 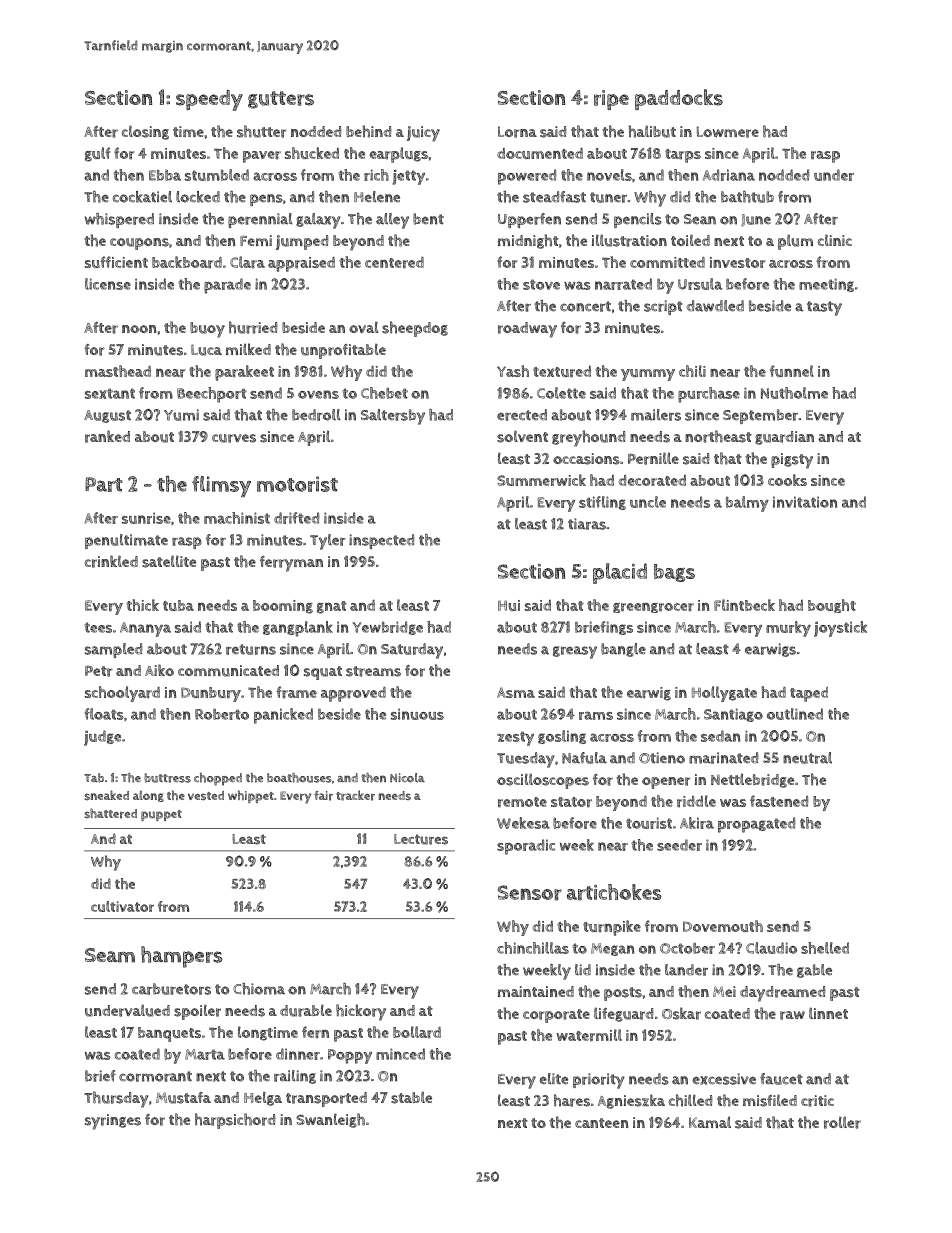 What do you see at coordinates (715, 306) in the screenshot?
I see `dawdled` at bounding box center [715, 306].
